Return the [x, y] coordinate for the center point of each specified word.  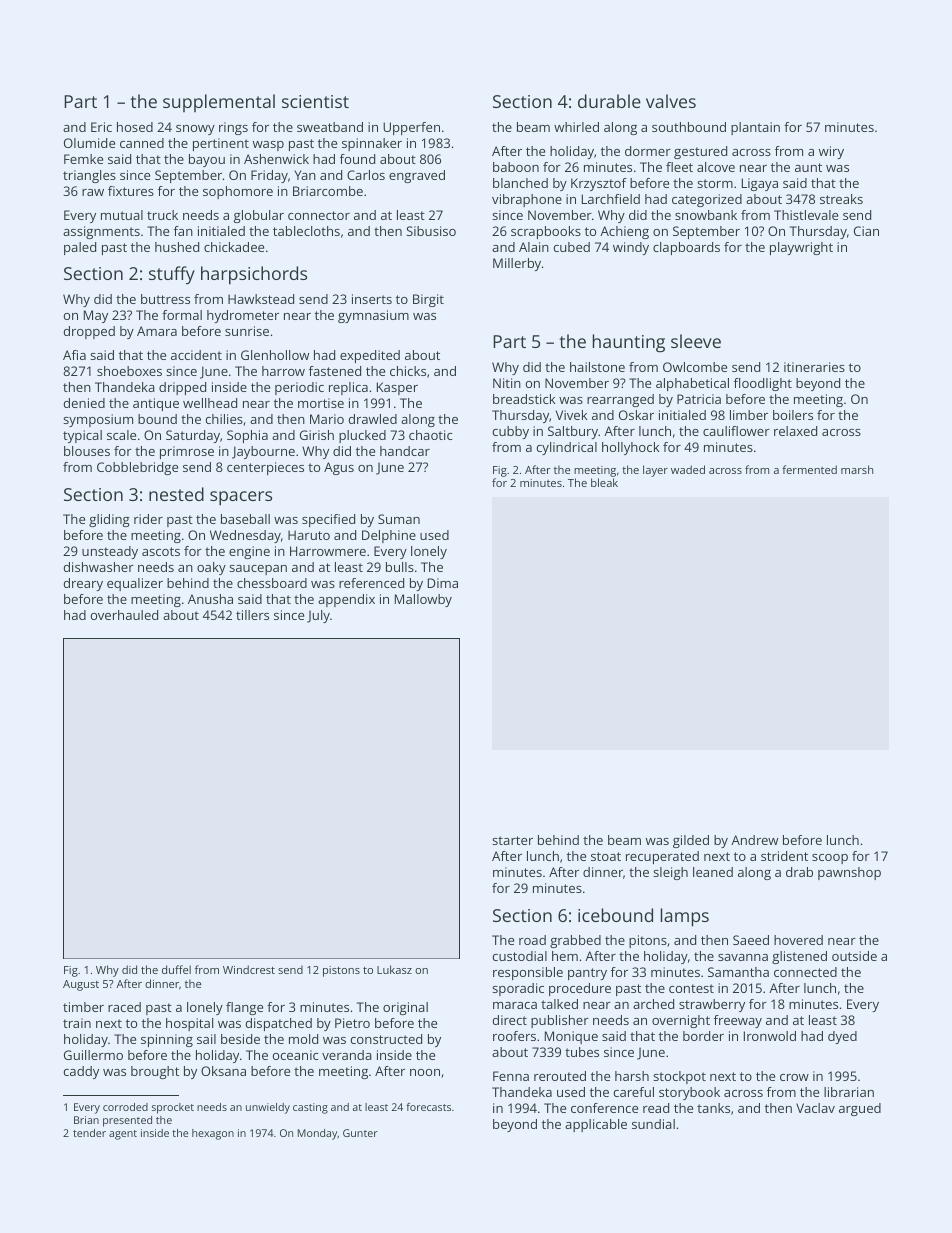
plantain [755, 128]
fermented [809, 469]
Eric [101, 127]
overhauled [124, 615]
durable [609, 101]
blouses [87, 451]
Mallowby [423, 600]
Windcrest [249, 969]
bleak [604, 482]
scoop [830, 859]
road [532, 940]
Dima [443, 583]
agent [123, 1135]
